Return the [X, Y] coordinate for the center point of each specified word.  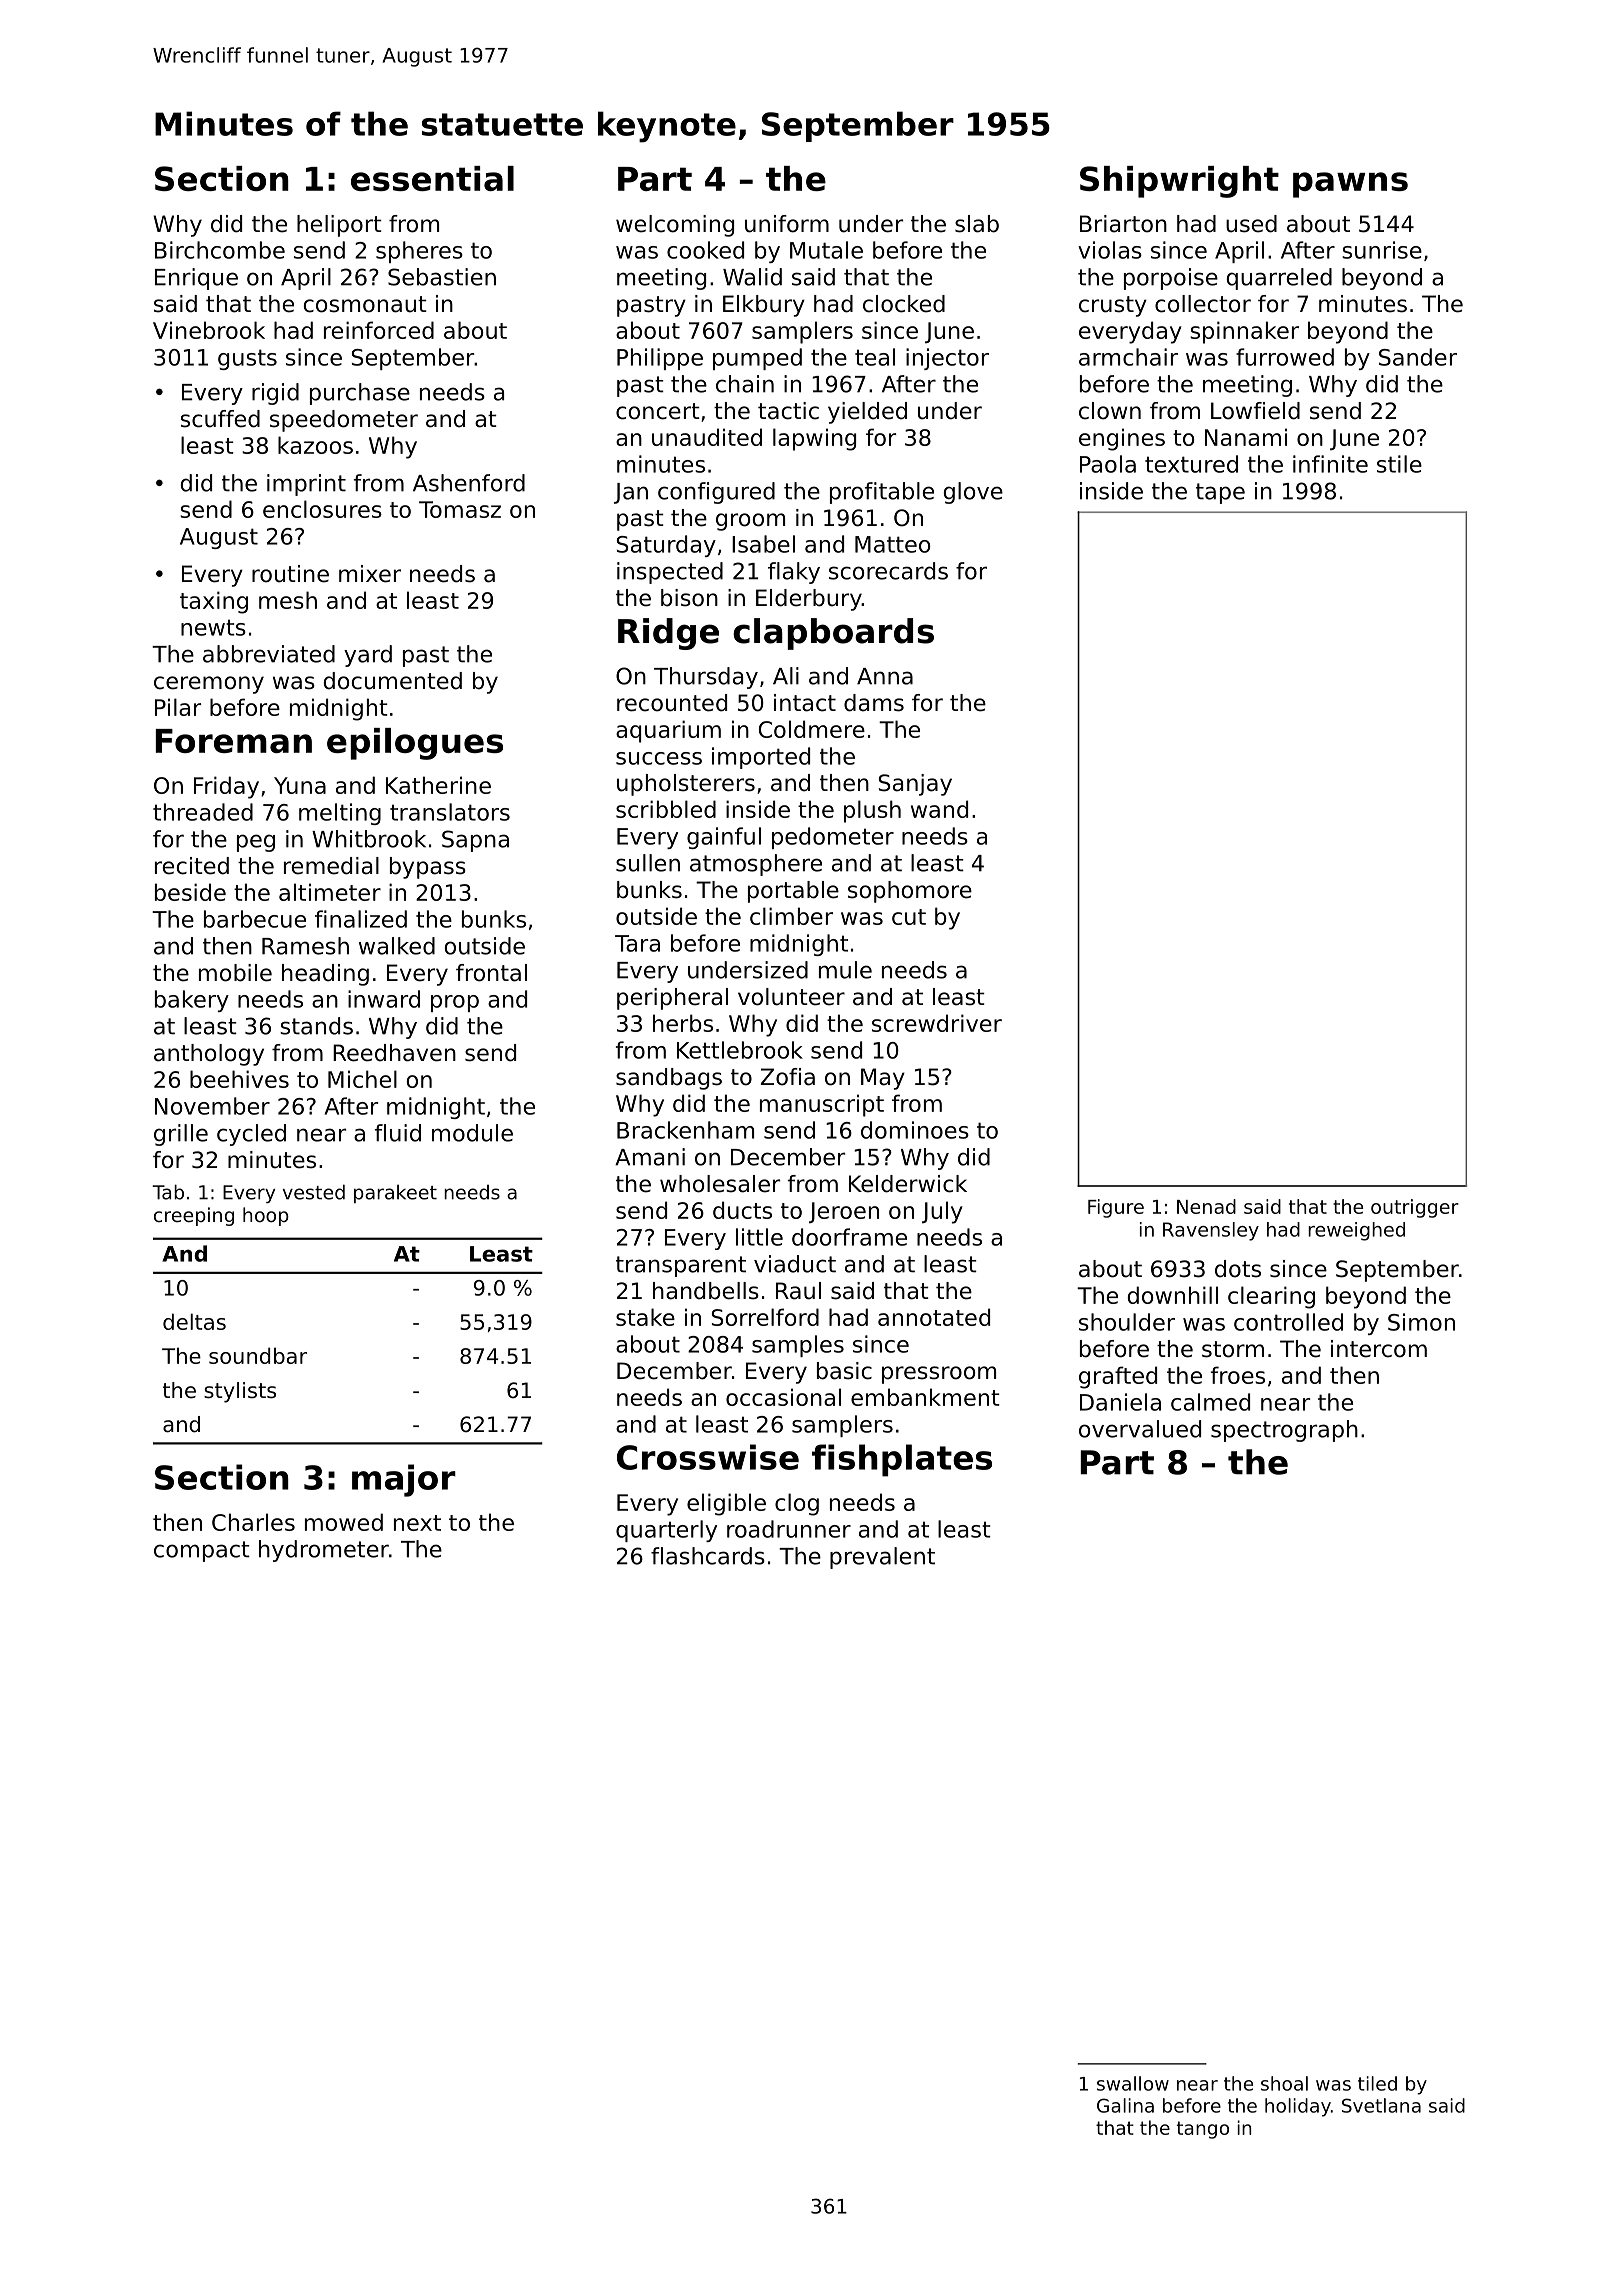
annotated [934, 1317]
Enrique [196, 279]
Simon [1421, 1322]
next [417, 1523]
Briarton [1123, 224]
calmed [1210, 1402]
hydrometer [324, 1551]
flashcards [708, 1556]
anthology [209, 1055]
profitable [882, 493]
